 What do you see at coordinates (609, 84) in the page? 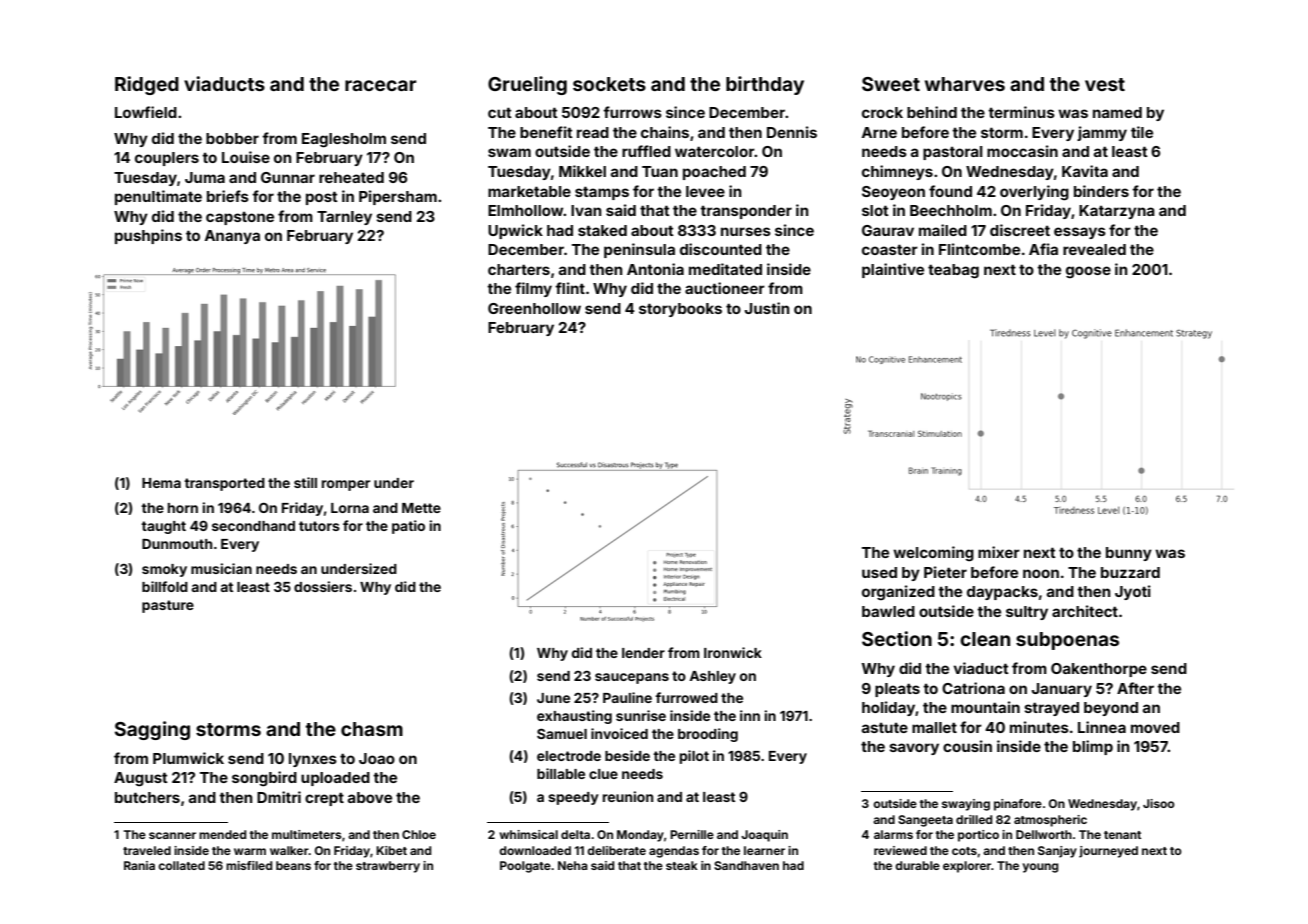
I see `sockets` at bounding box center [609, 84].
